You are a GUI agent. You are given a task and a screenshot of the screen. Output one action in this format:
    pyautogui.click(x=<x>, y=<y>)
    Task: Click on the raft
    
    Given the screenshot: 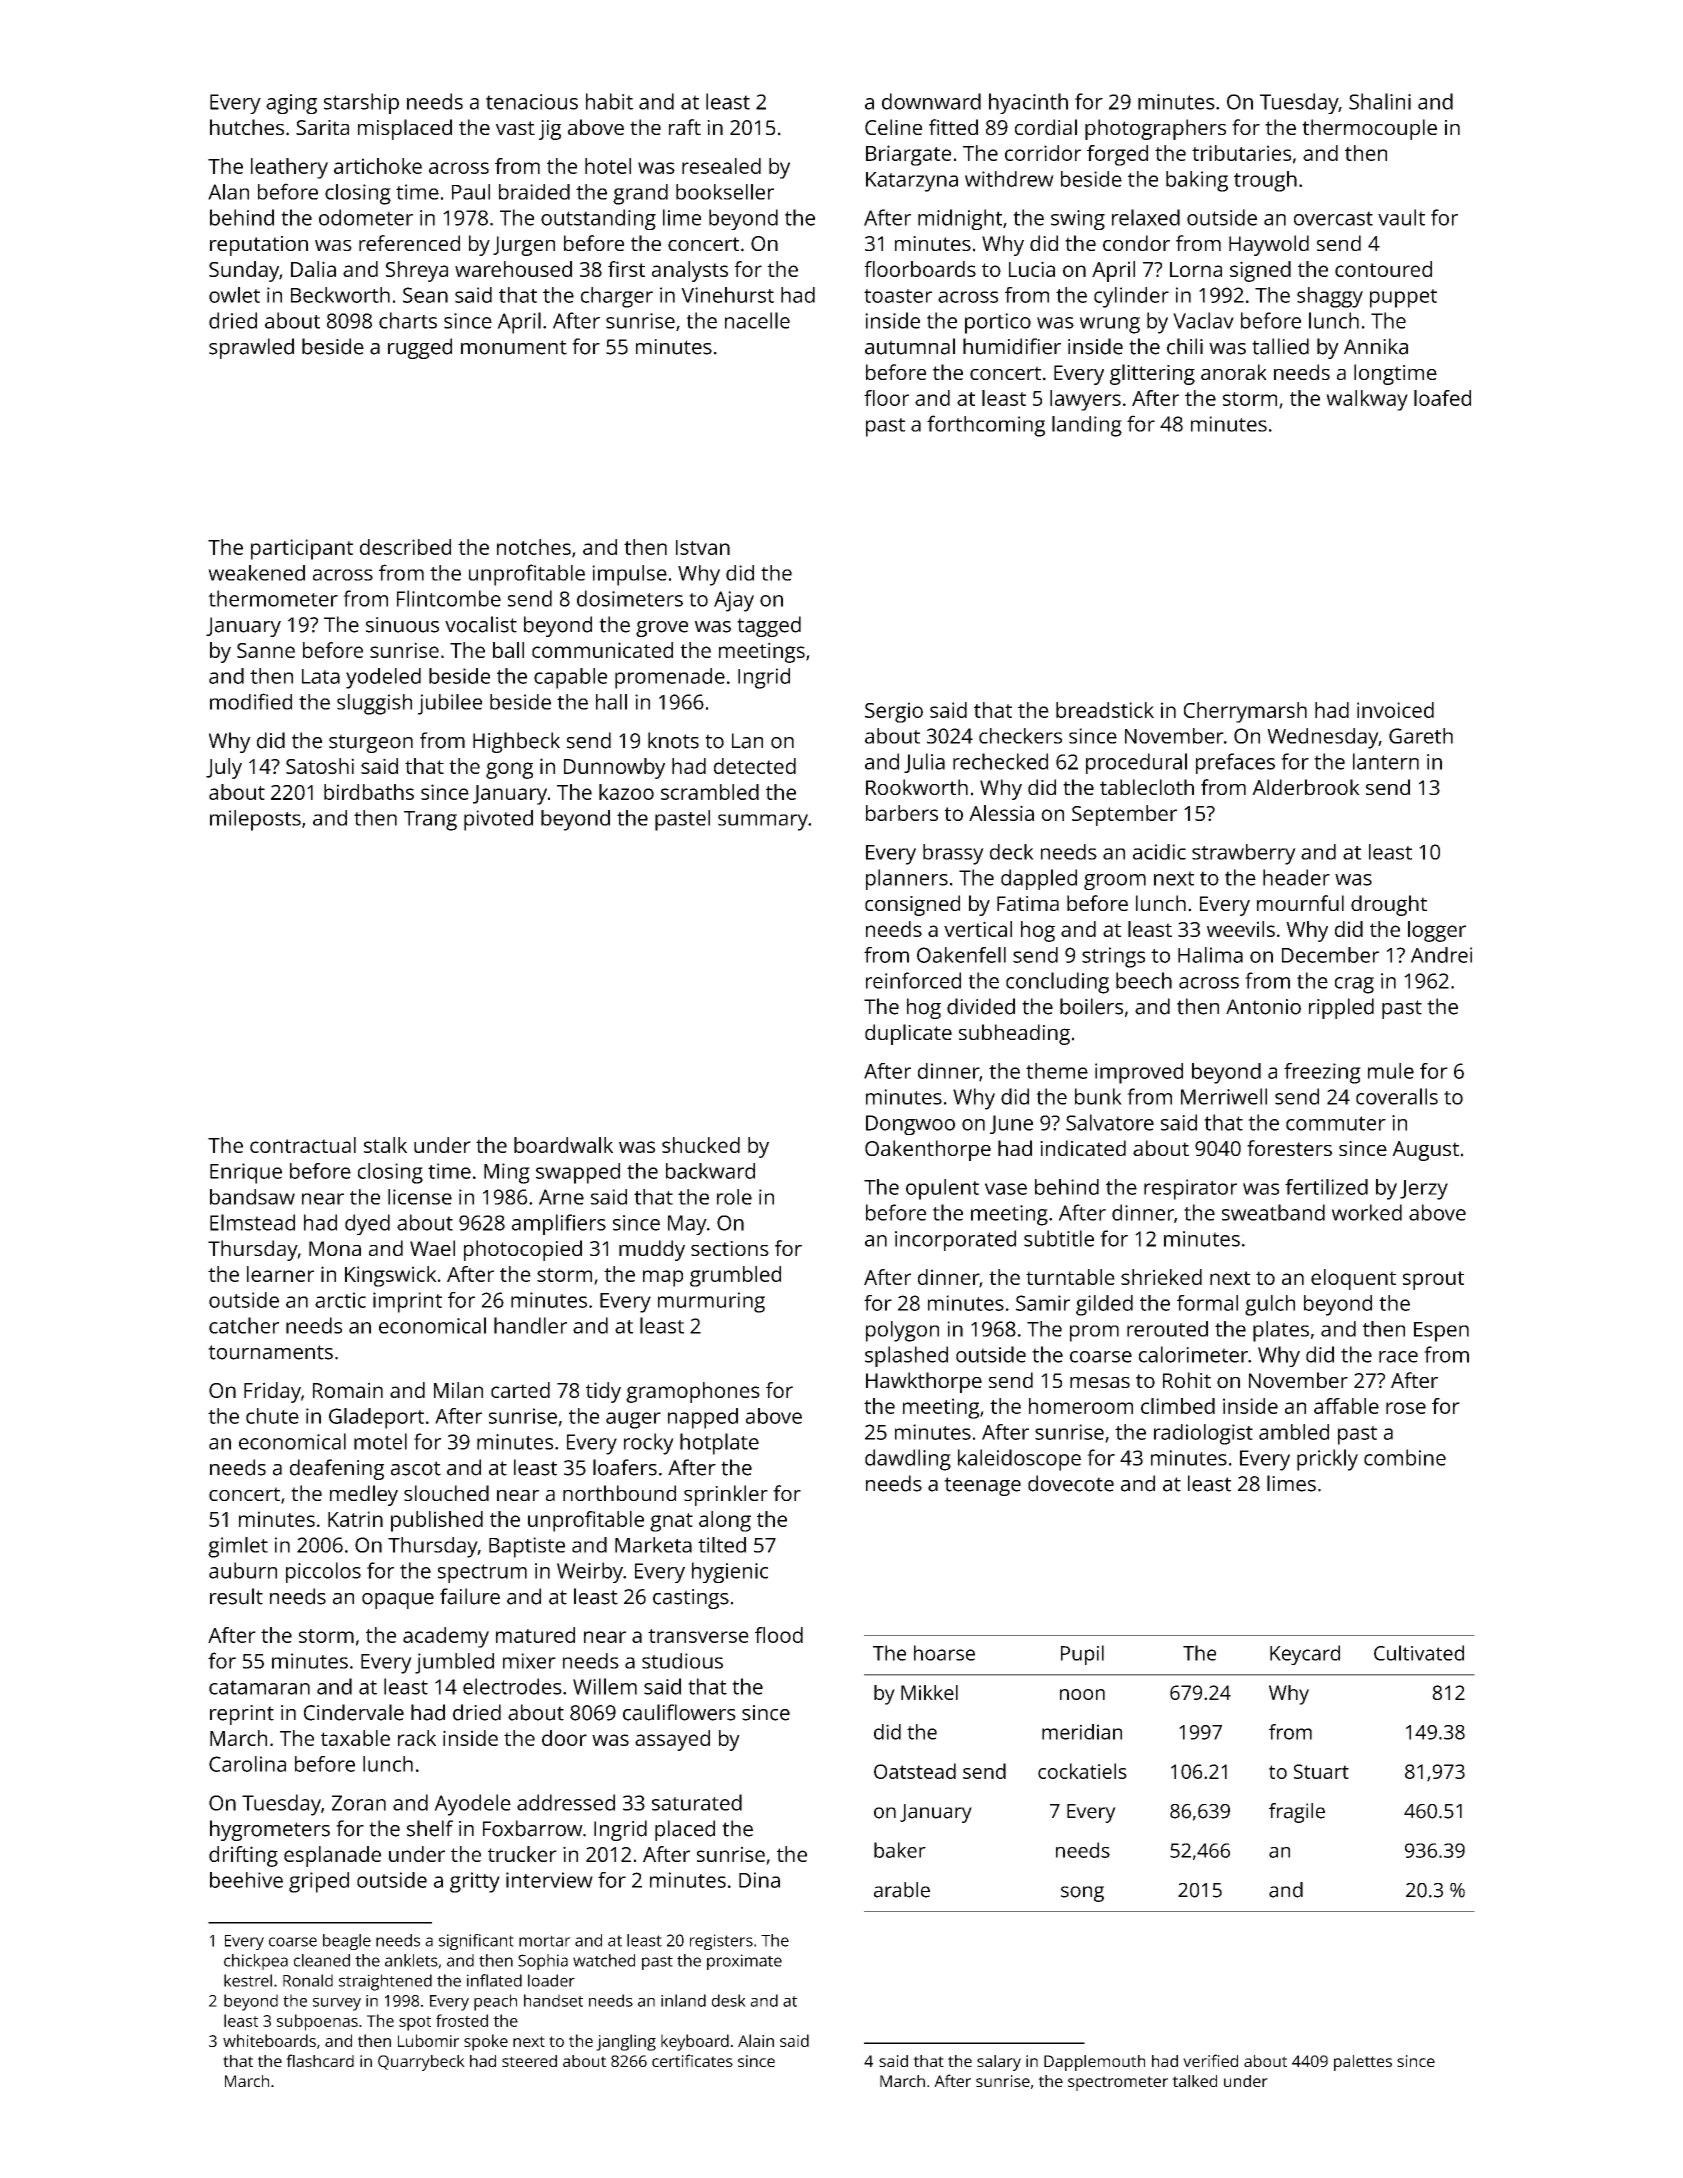 What is the action you would take?
    pyautogui.click(x=685, y=127)
